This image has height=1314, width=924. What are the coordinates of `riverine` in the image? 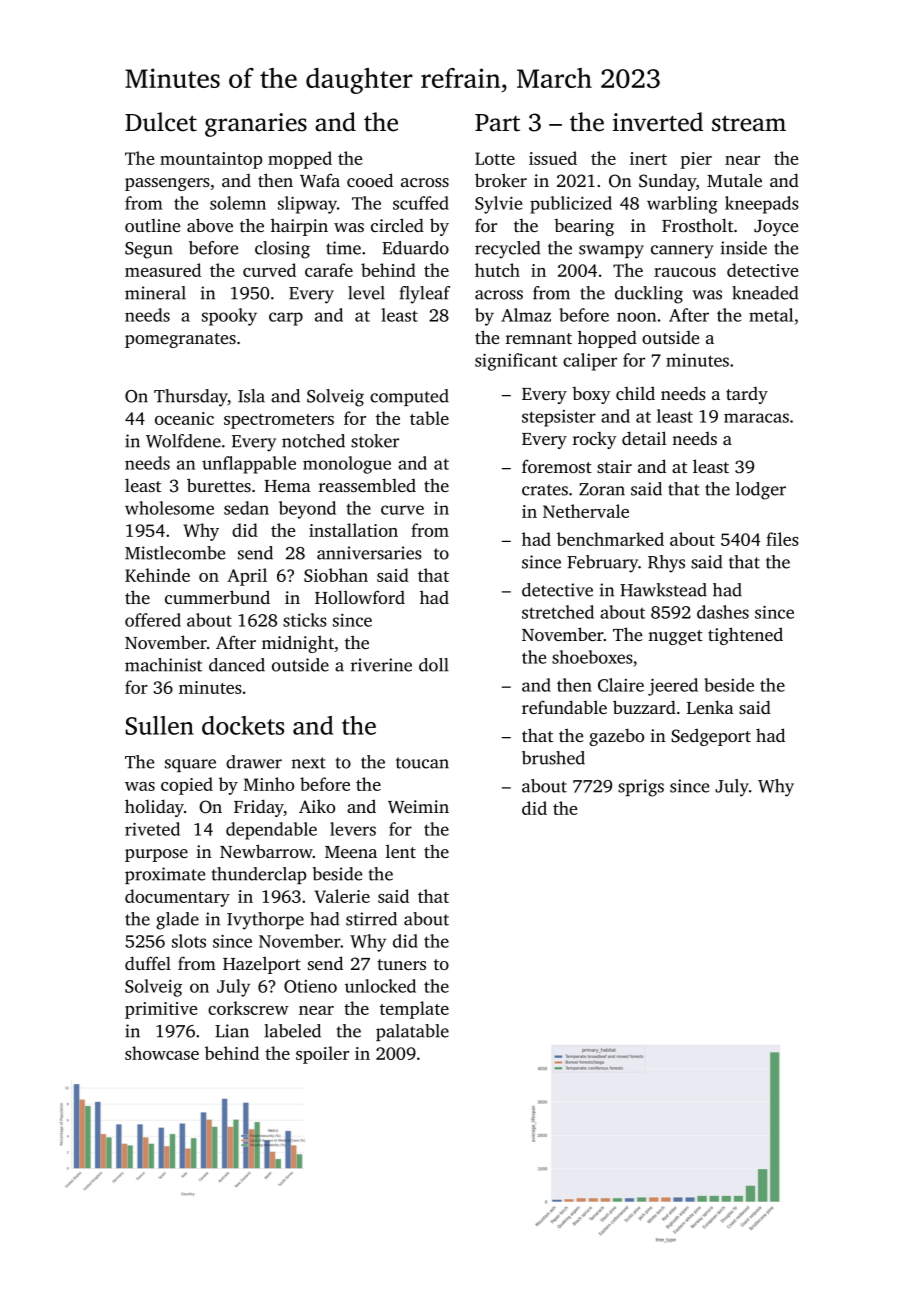 It's located at (381, 665).
